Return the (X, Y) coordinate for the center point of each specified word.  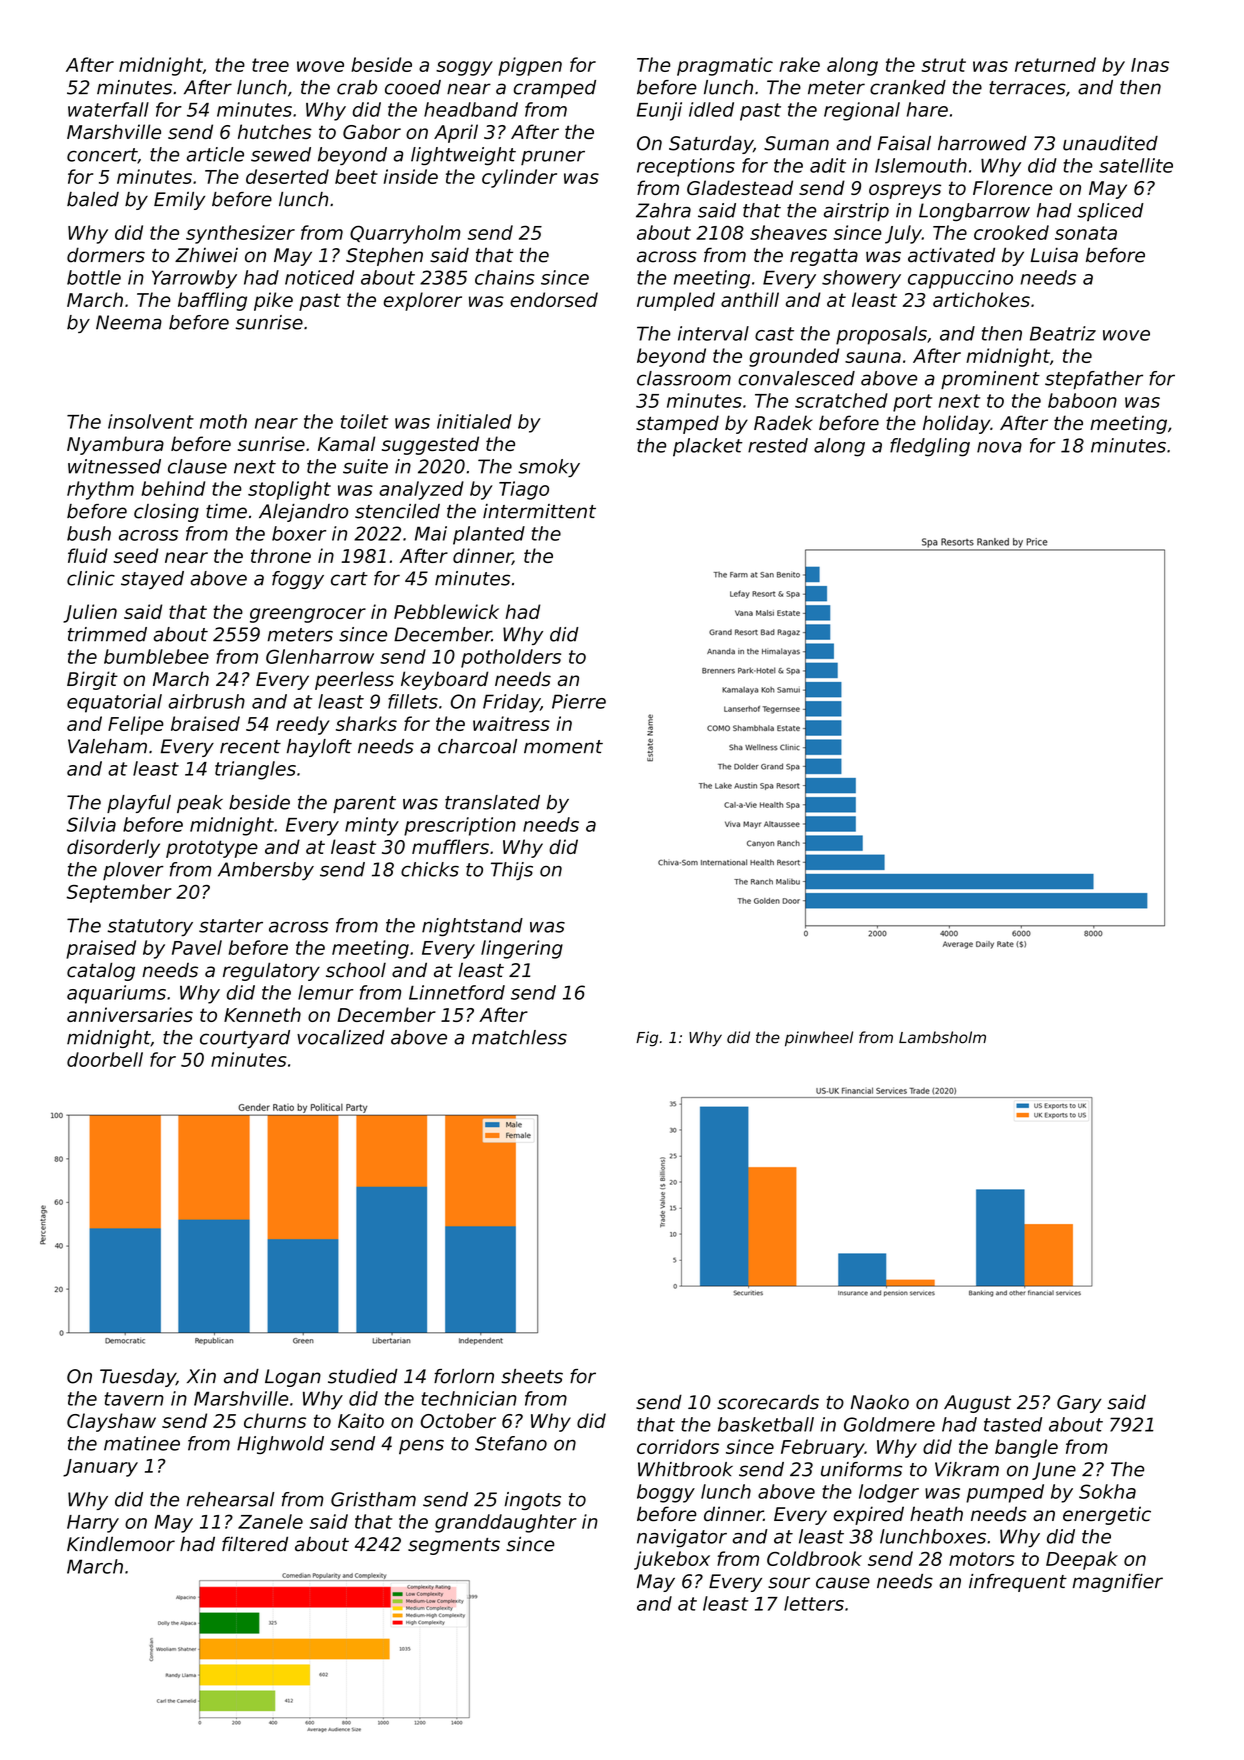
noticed (319, 277)
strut (943, 65)
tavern (134, 1399)
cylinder (519, 178)
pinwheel (819, 1038)
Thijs (512, 871)
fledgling (930, 447)
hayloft (319, 748)
